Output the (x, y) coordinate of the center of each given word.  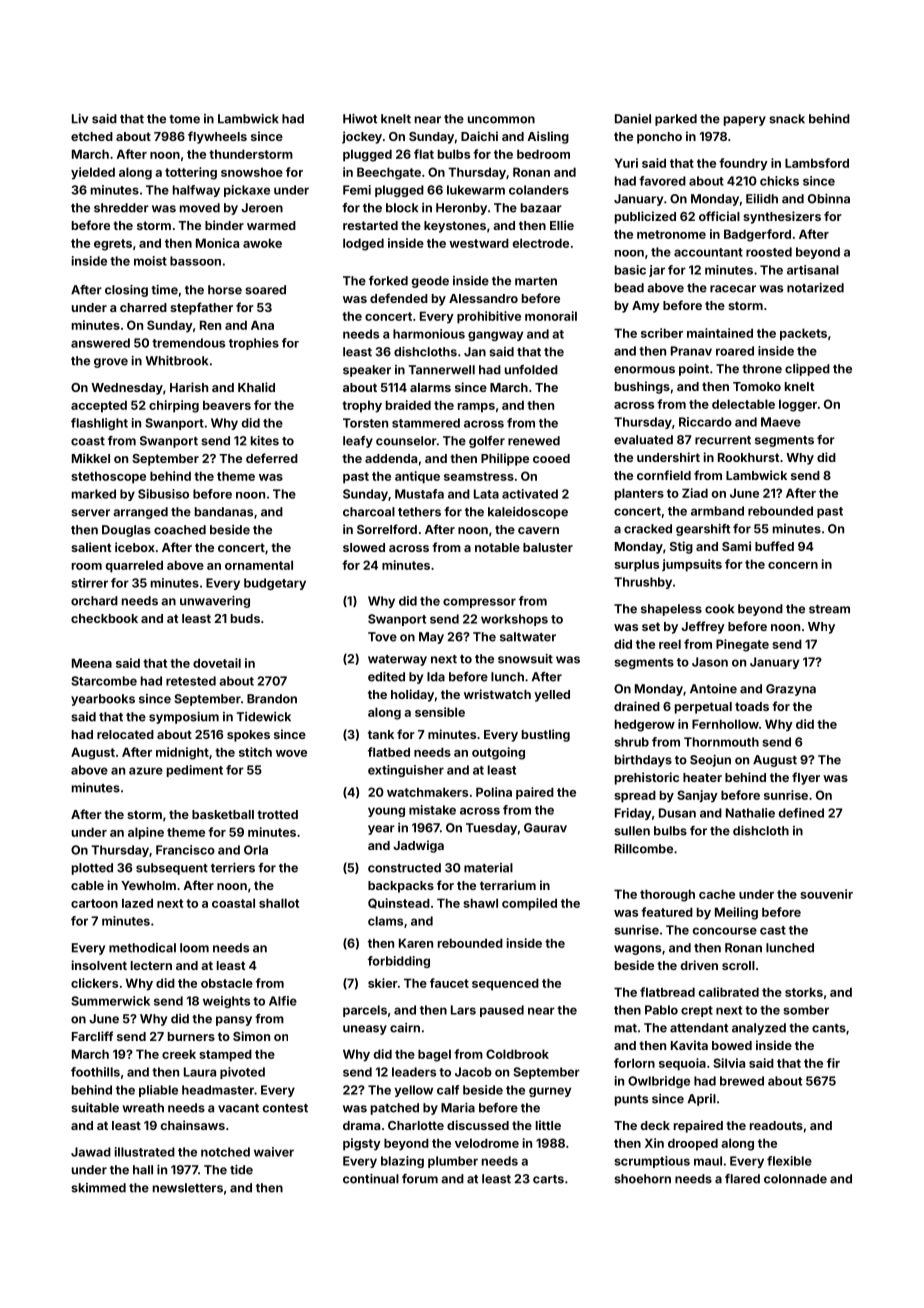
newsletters (188, 1188)
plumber (453, 1162)
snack (787, 119)
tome (184, 119)
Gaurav (545, 828)
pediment (195, 771)
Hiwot (360, 119)
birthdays (643, 761)
